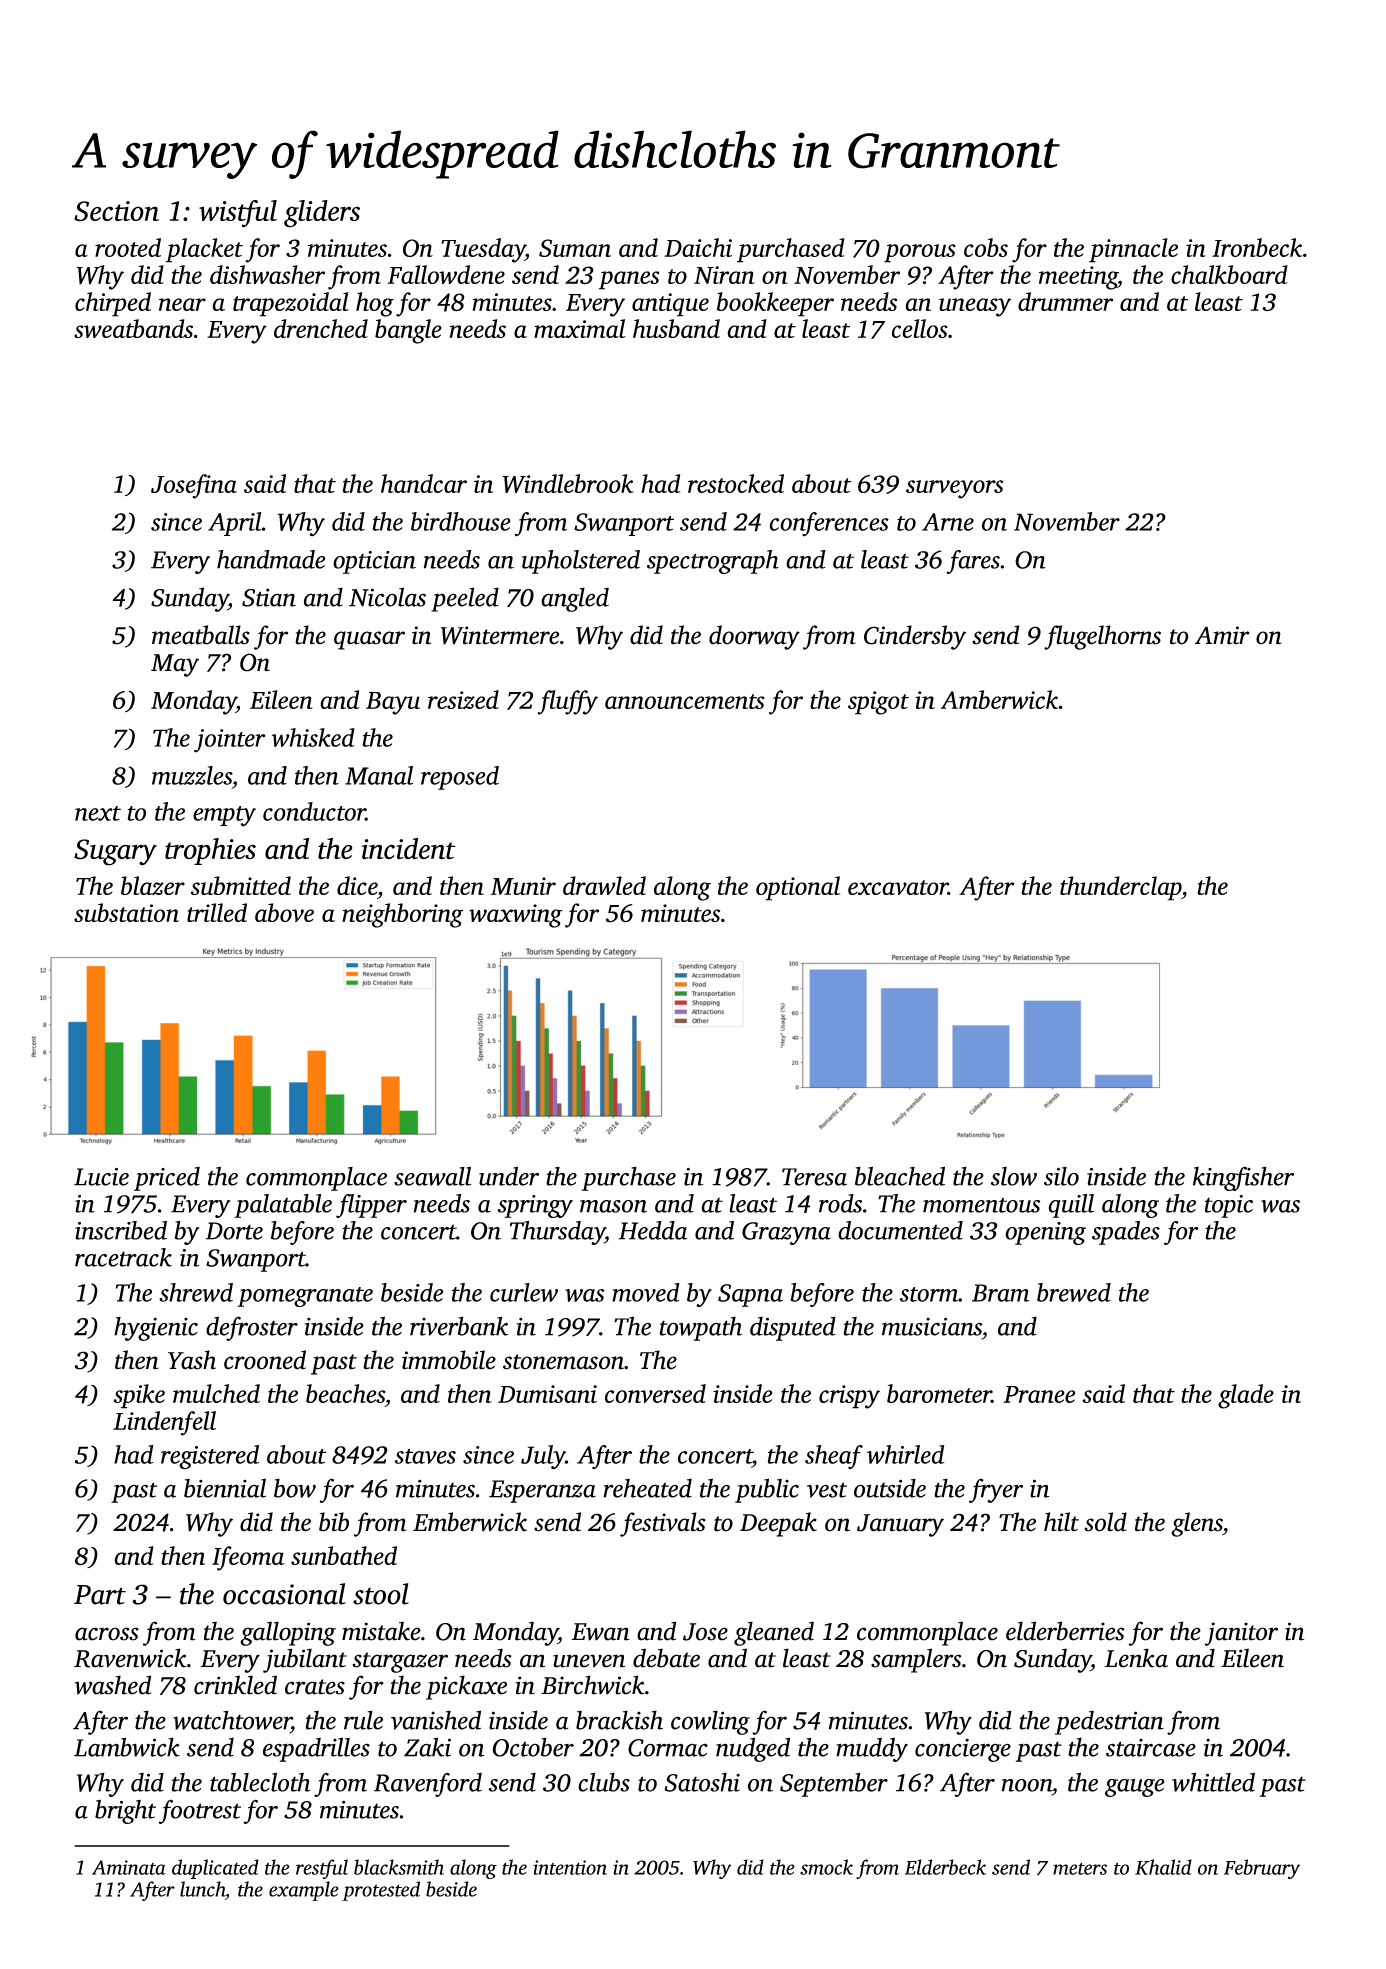  Describe the element at coordinates (322, 214) in the screenshot. I see `gliders` at that location.
